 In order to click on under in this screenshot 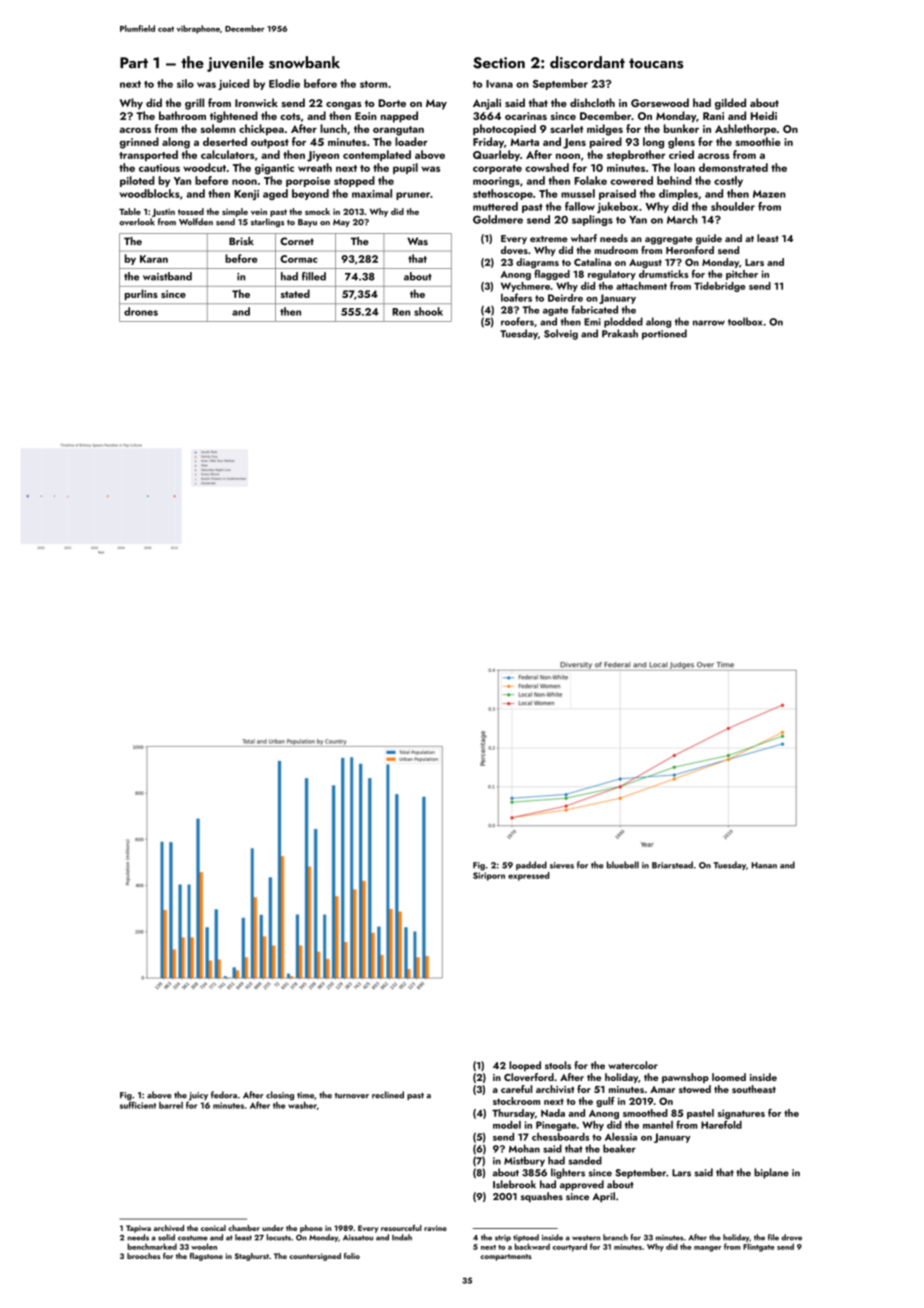, I will do `click(273, 1228)`.
